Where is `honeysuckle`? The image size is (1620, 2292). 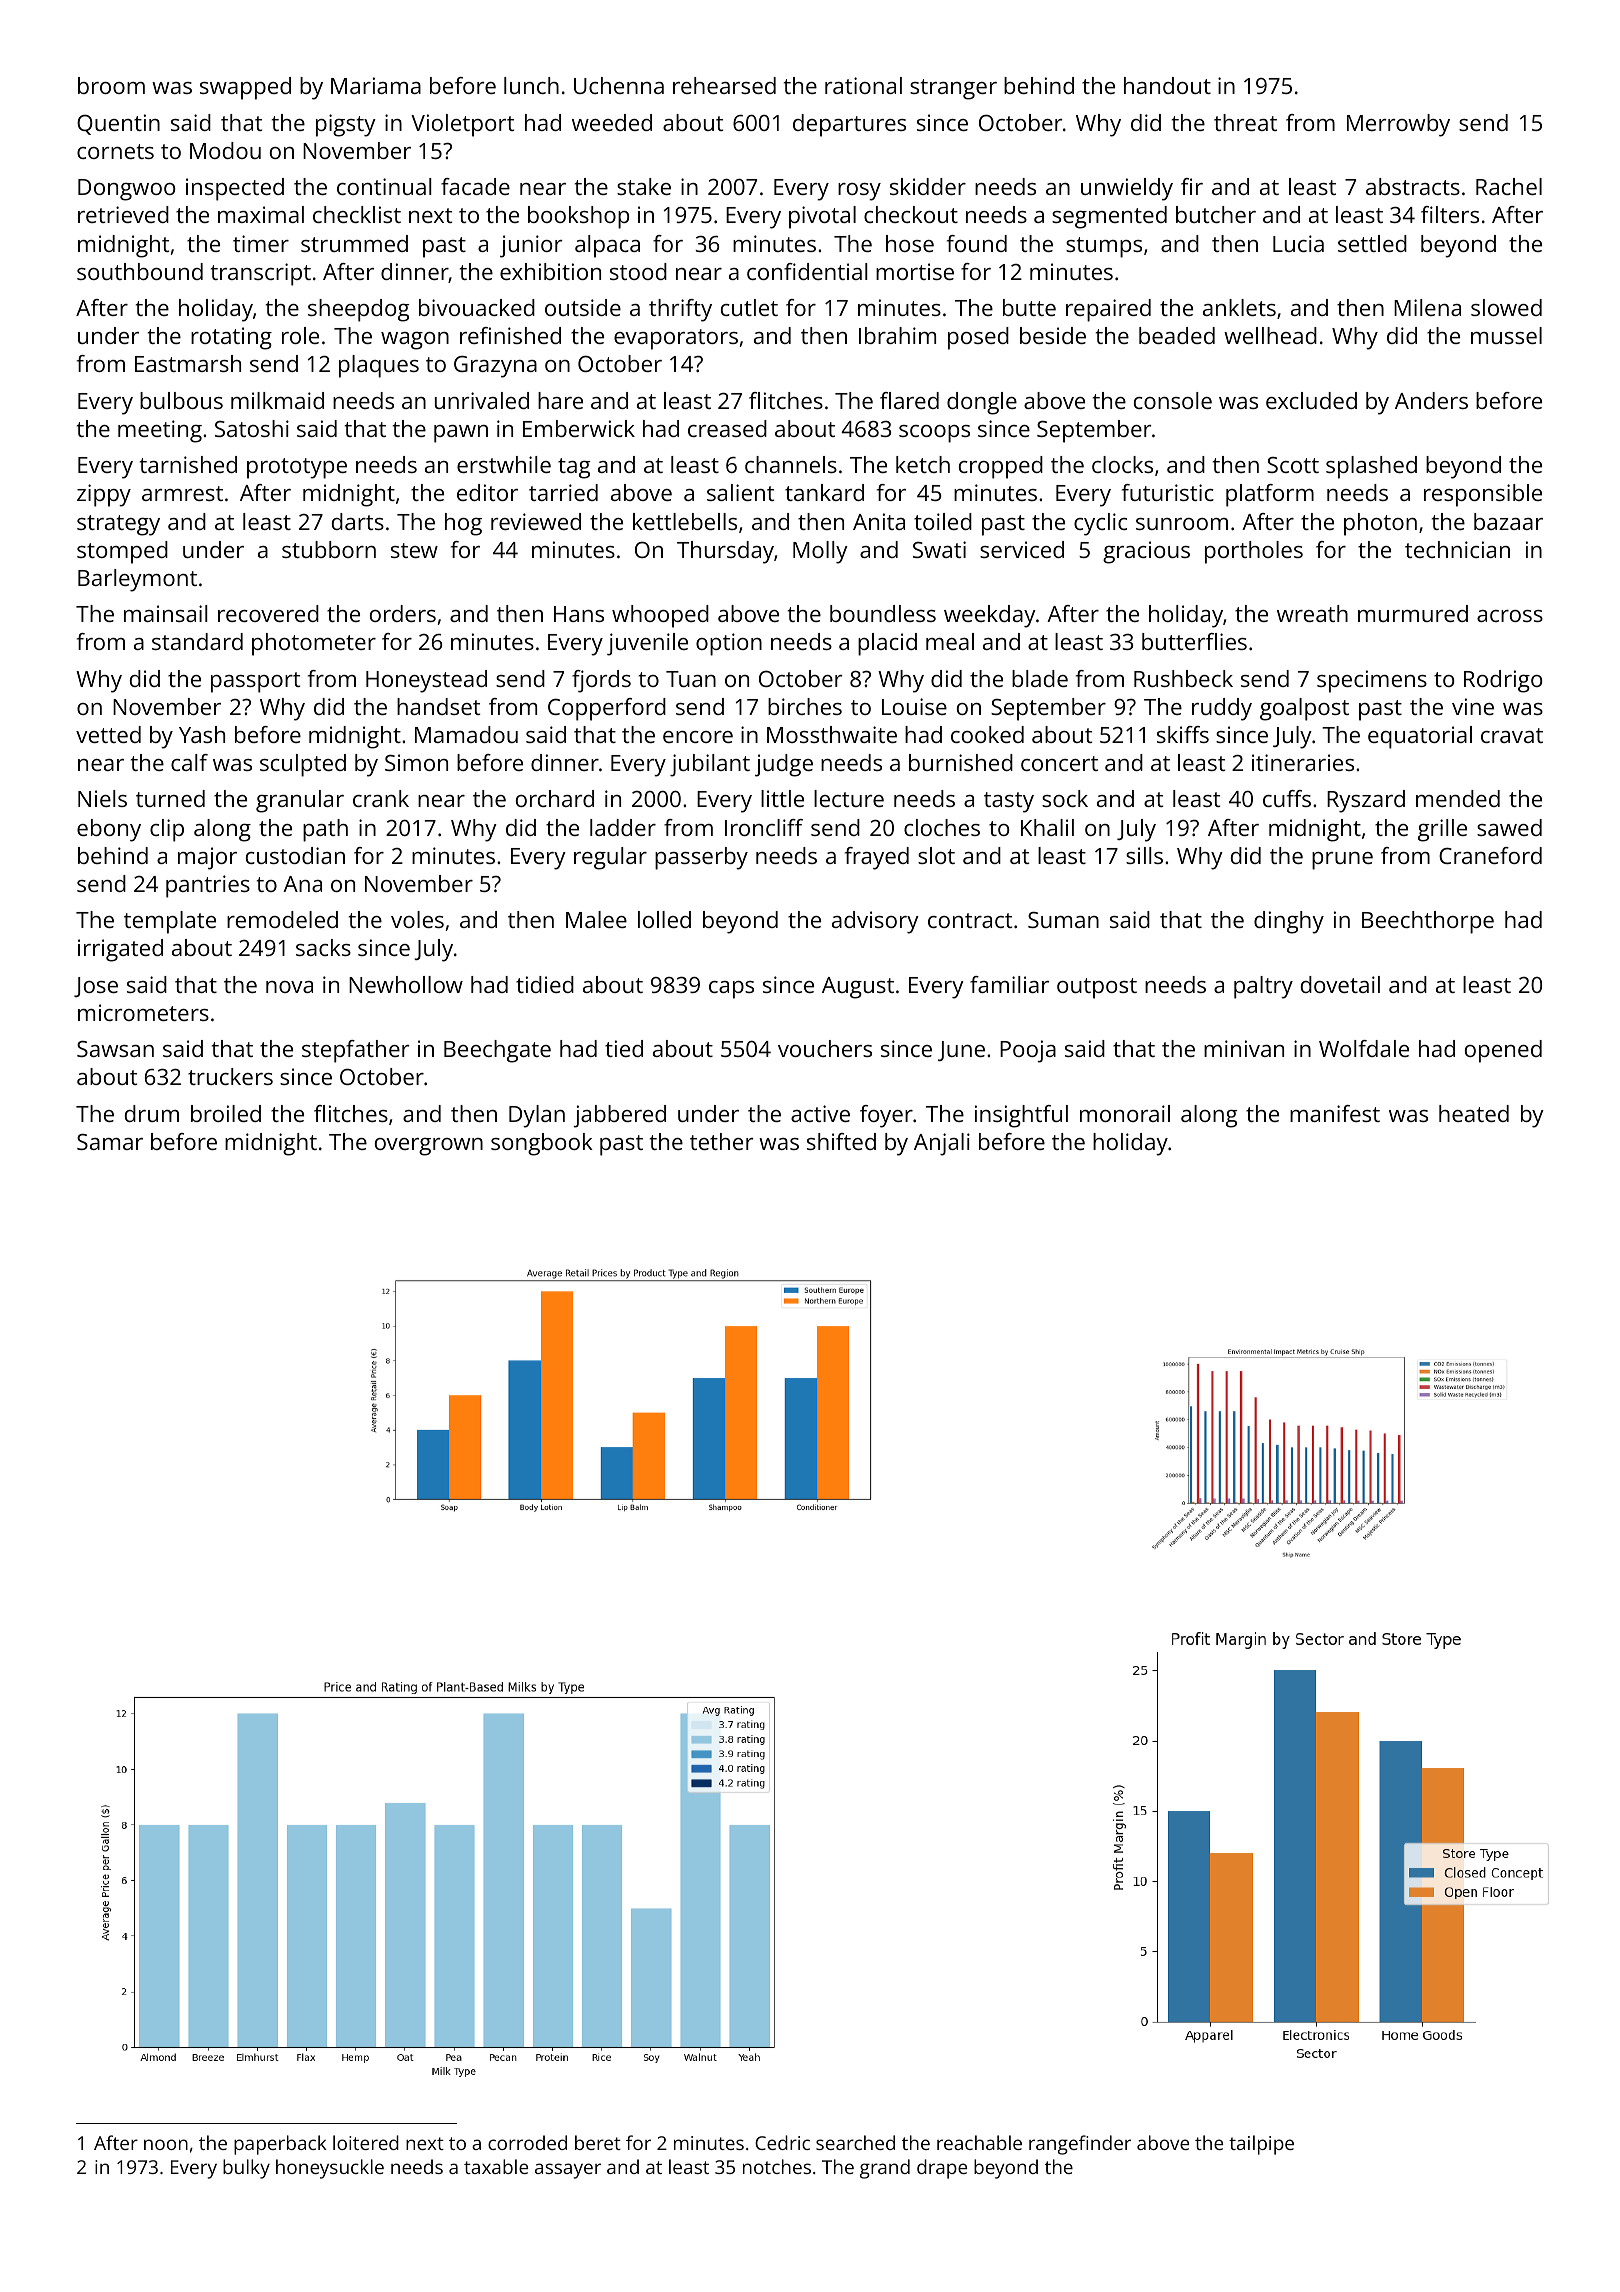 honeysuckle is located at coordinates (330, 2169).
